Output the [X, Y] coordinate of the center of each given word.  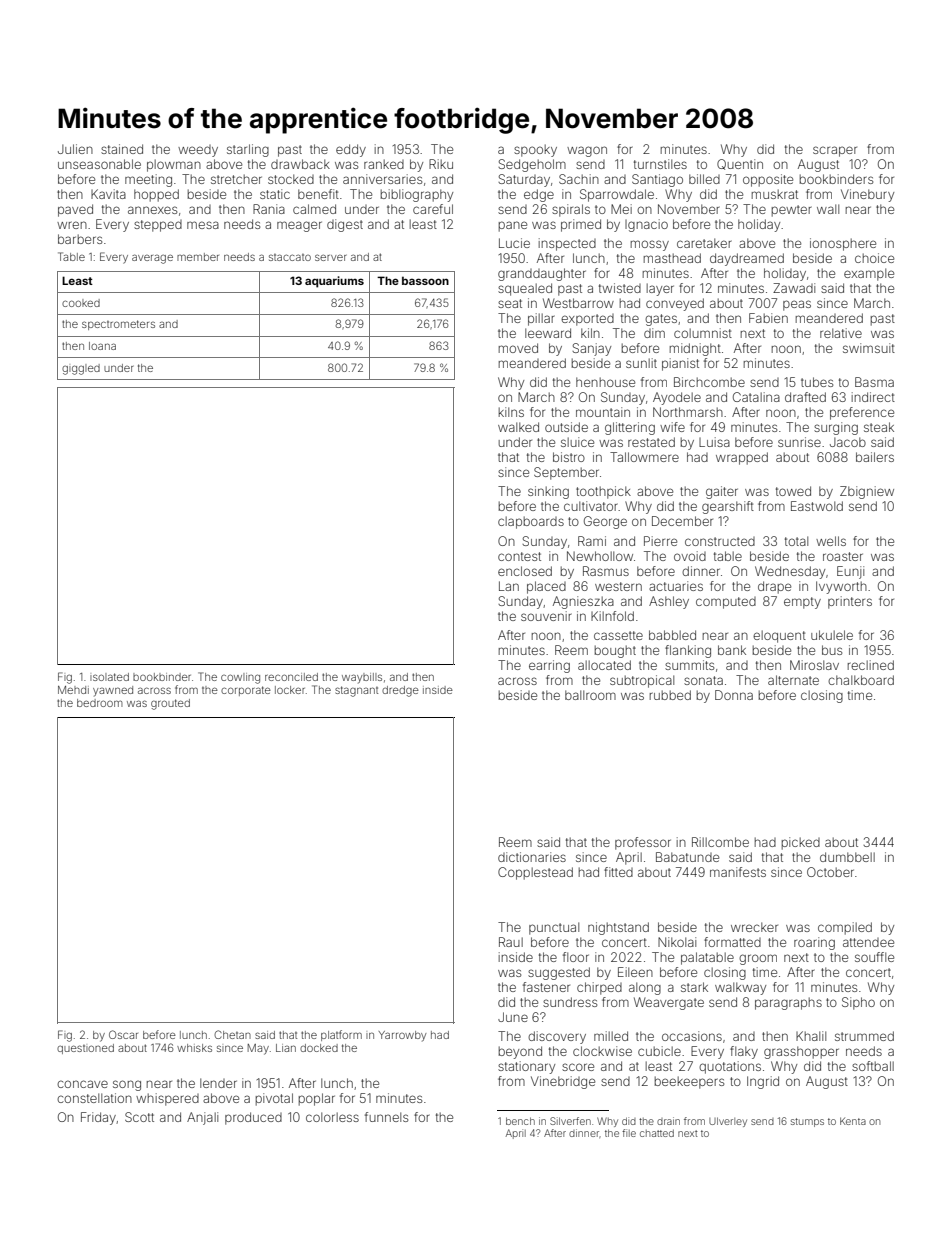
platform [341, 1035]
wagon [587, 151]
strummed [864, 1036]
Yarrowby [402, 1036]
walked [518, 427]
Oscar [123, 1034]
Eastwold [817, 506]
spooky [535, 150]
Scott [139, 1117]
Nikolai [677, 942]
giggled [81, 369]
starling [248, 150]
